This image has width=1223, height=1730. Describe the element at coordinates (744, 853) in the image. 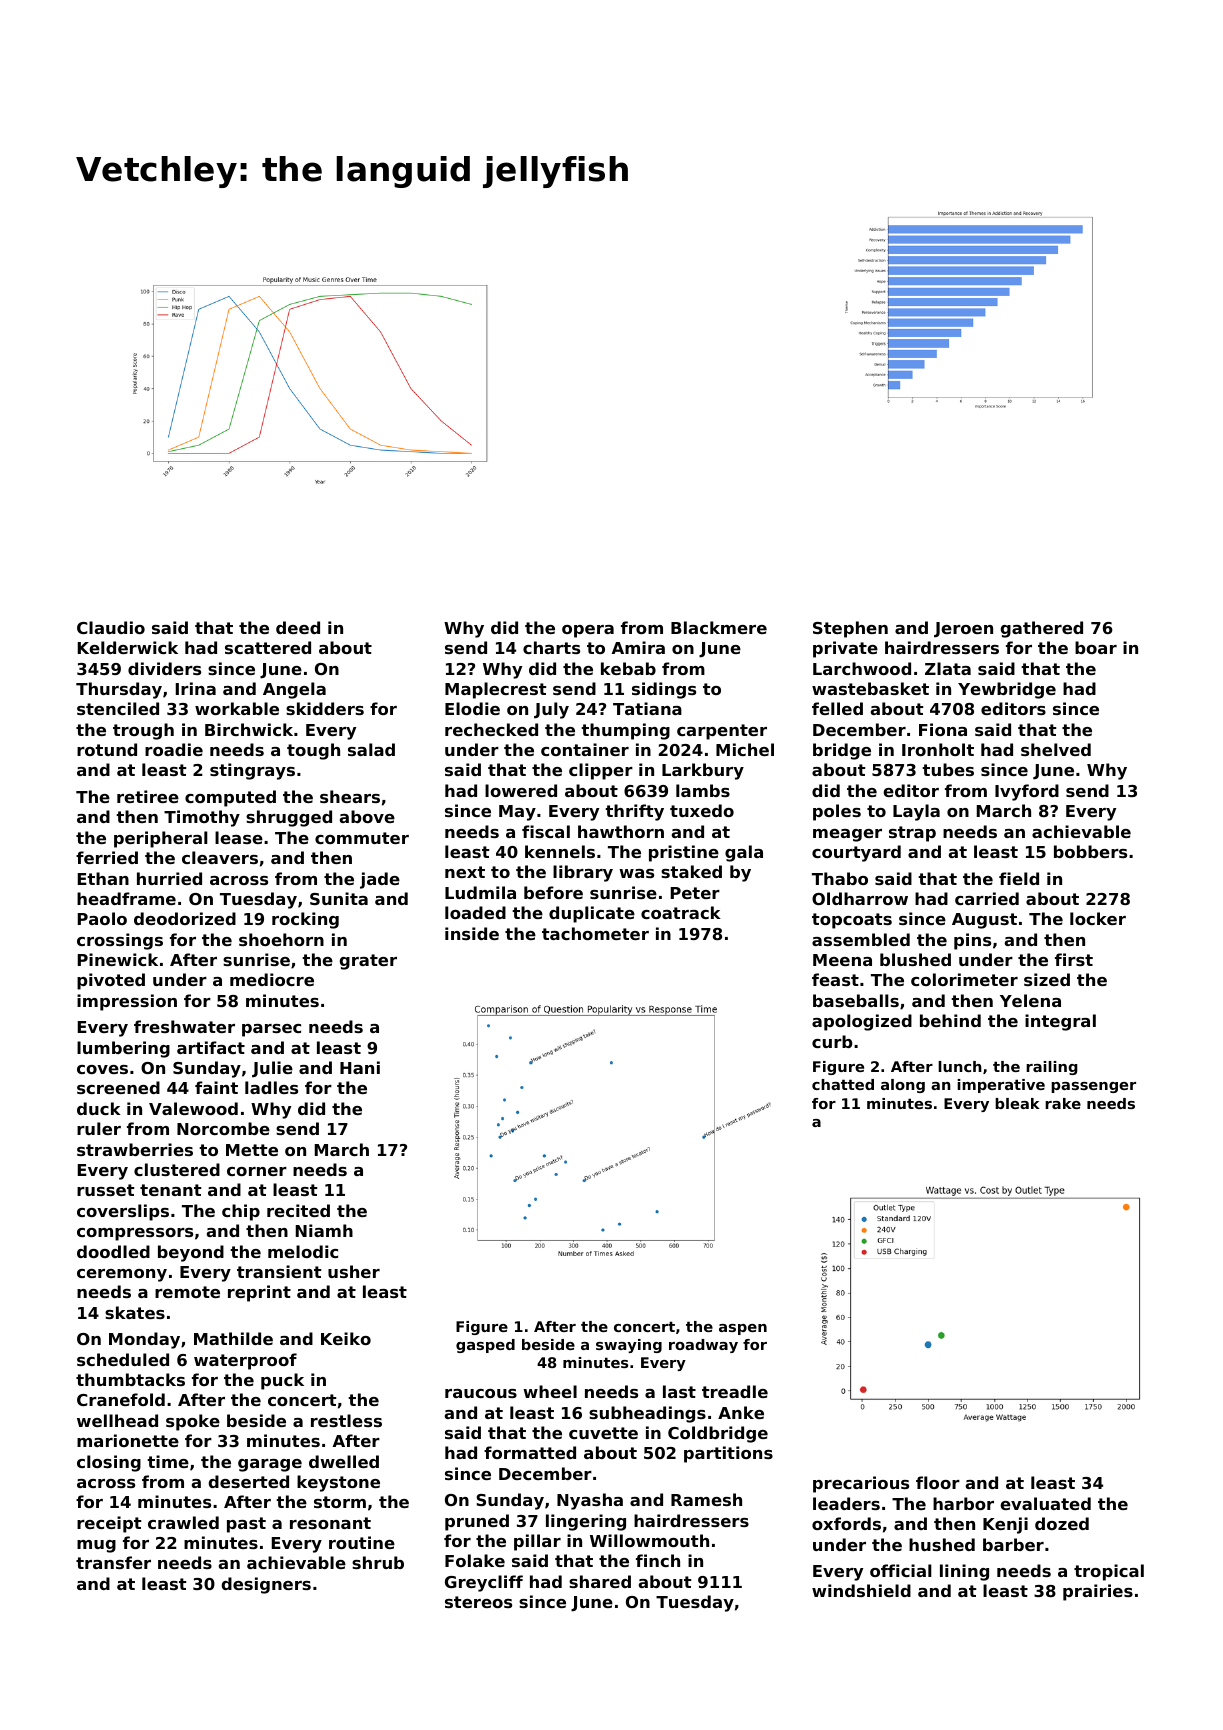

I see `gala` at that location.
